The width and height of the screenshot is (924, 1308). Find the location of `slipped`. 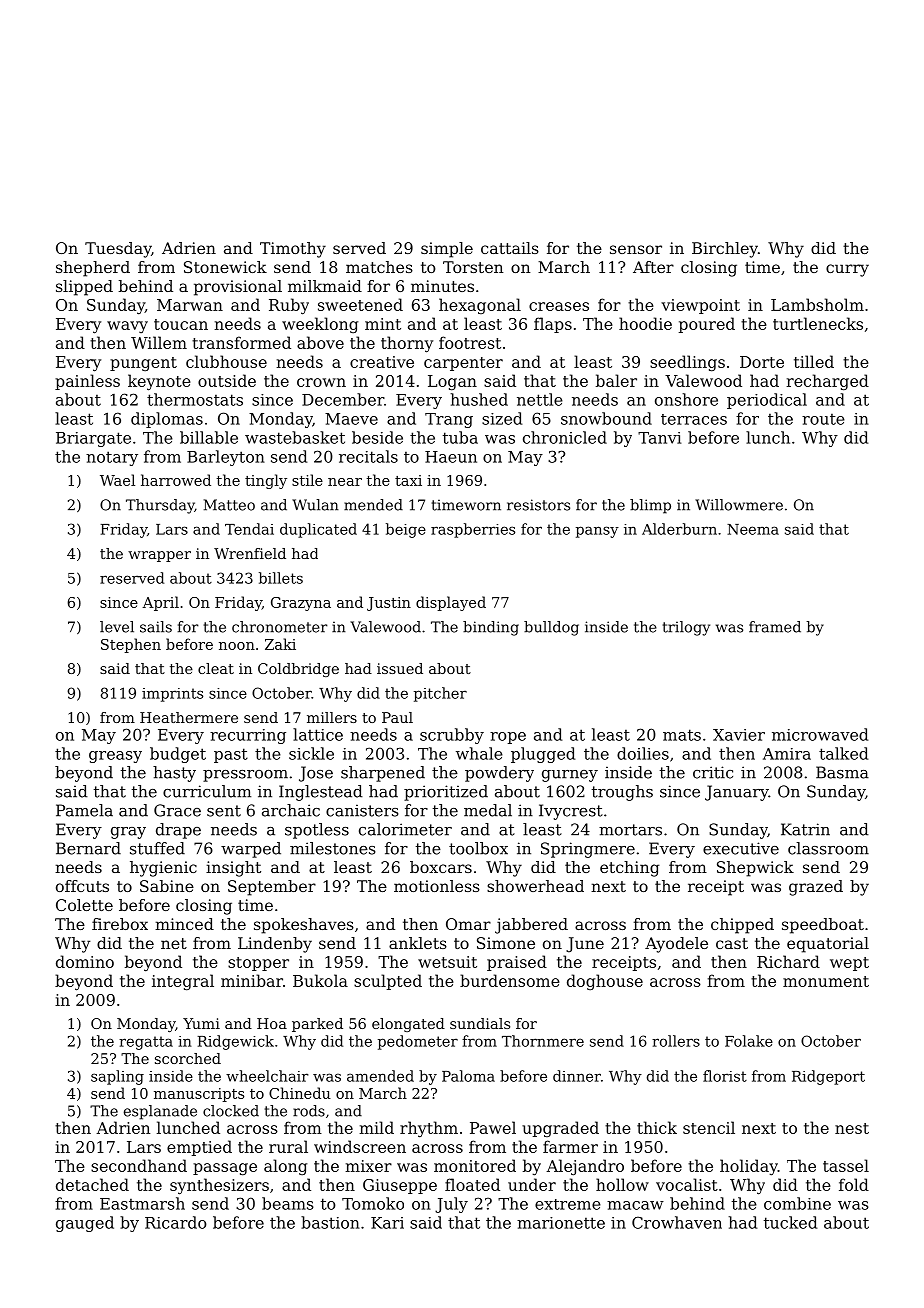

slipped is located at coordinates (84, 288).
